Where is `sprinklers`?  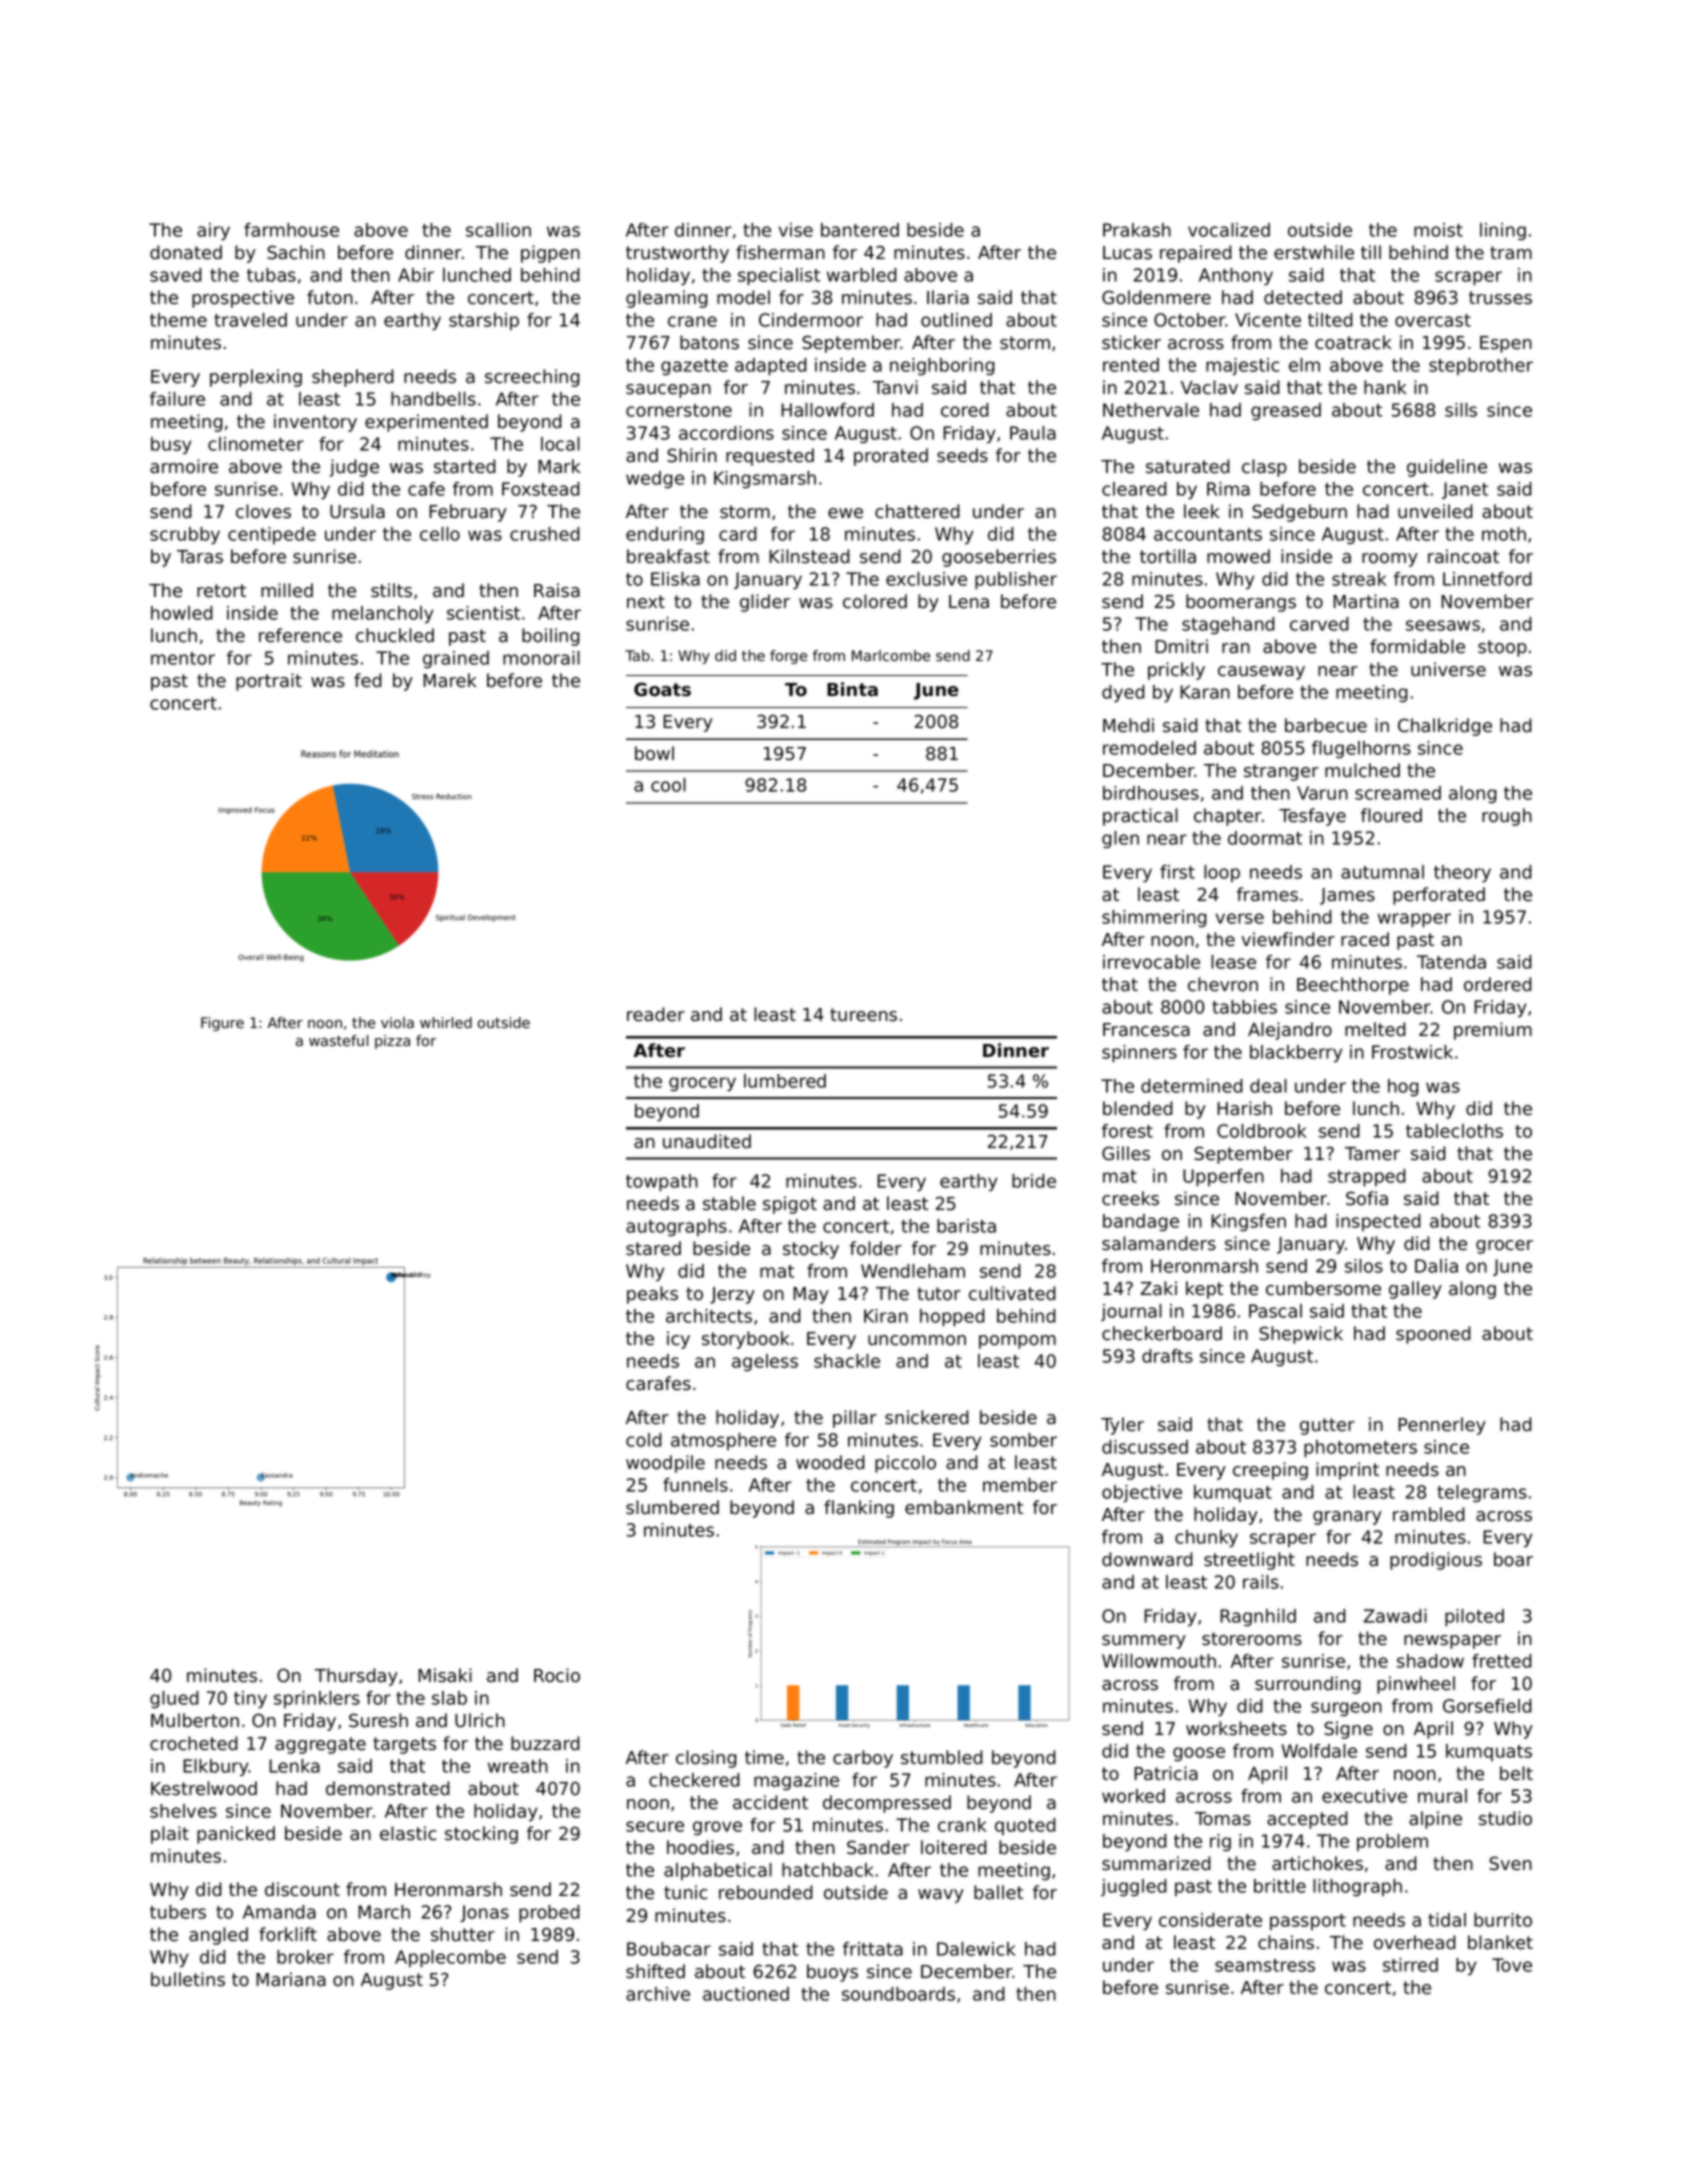 sprinklers is located at coordinates (317, 1699).
